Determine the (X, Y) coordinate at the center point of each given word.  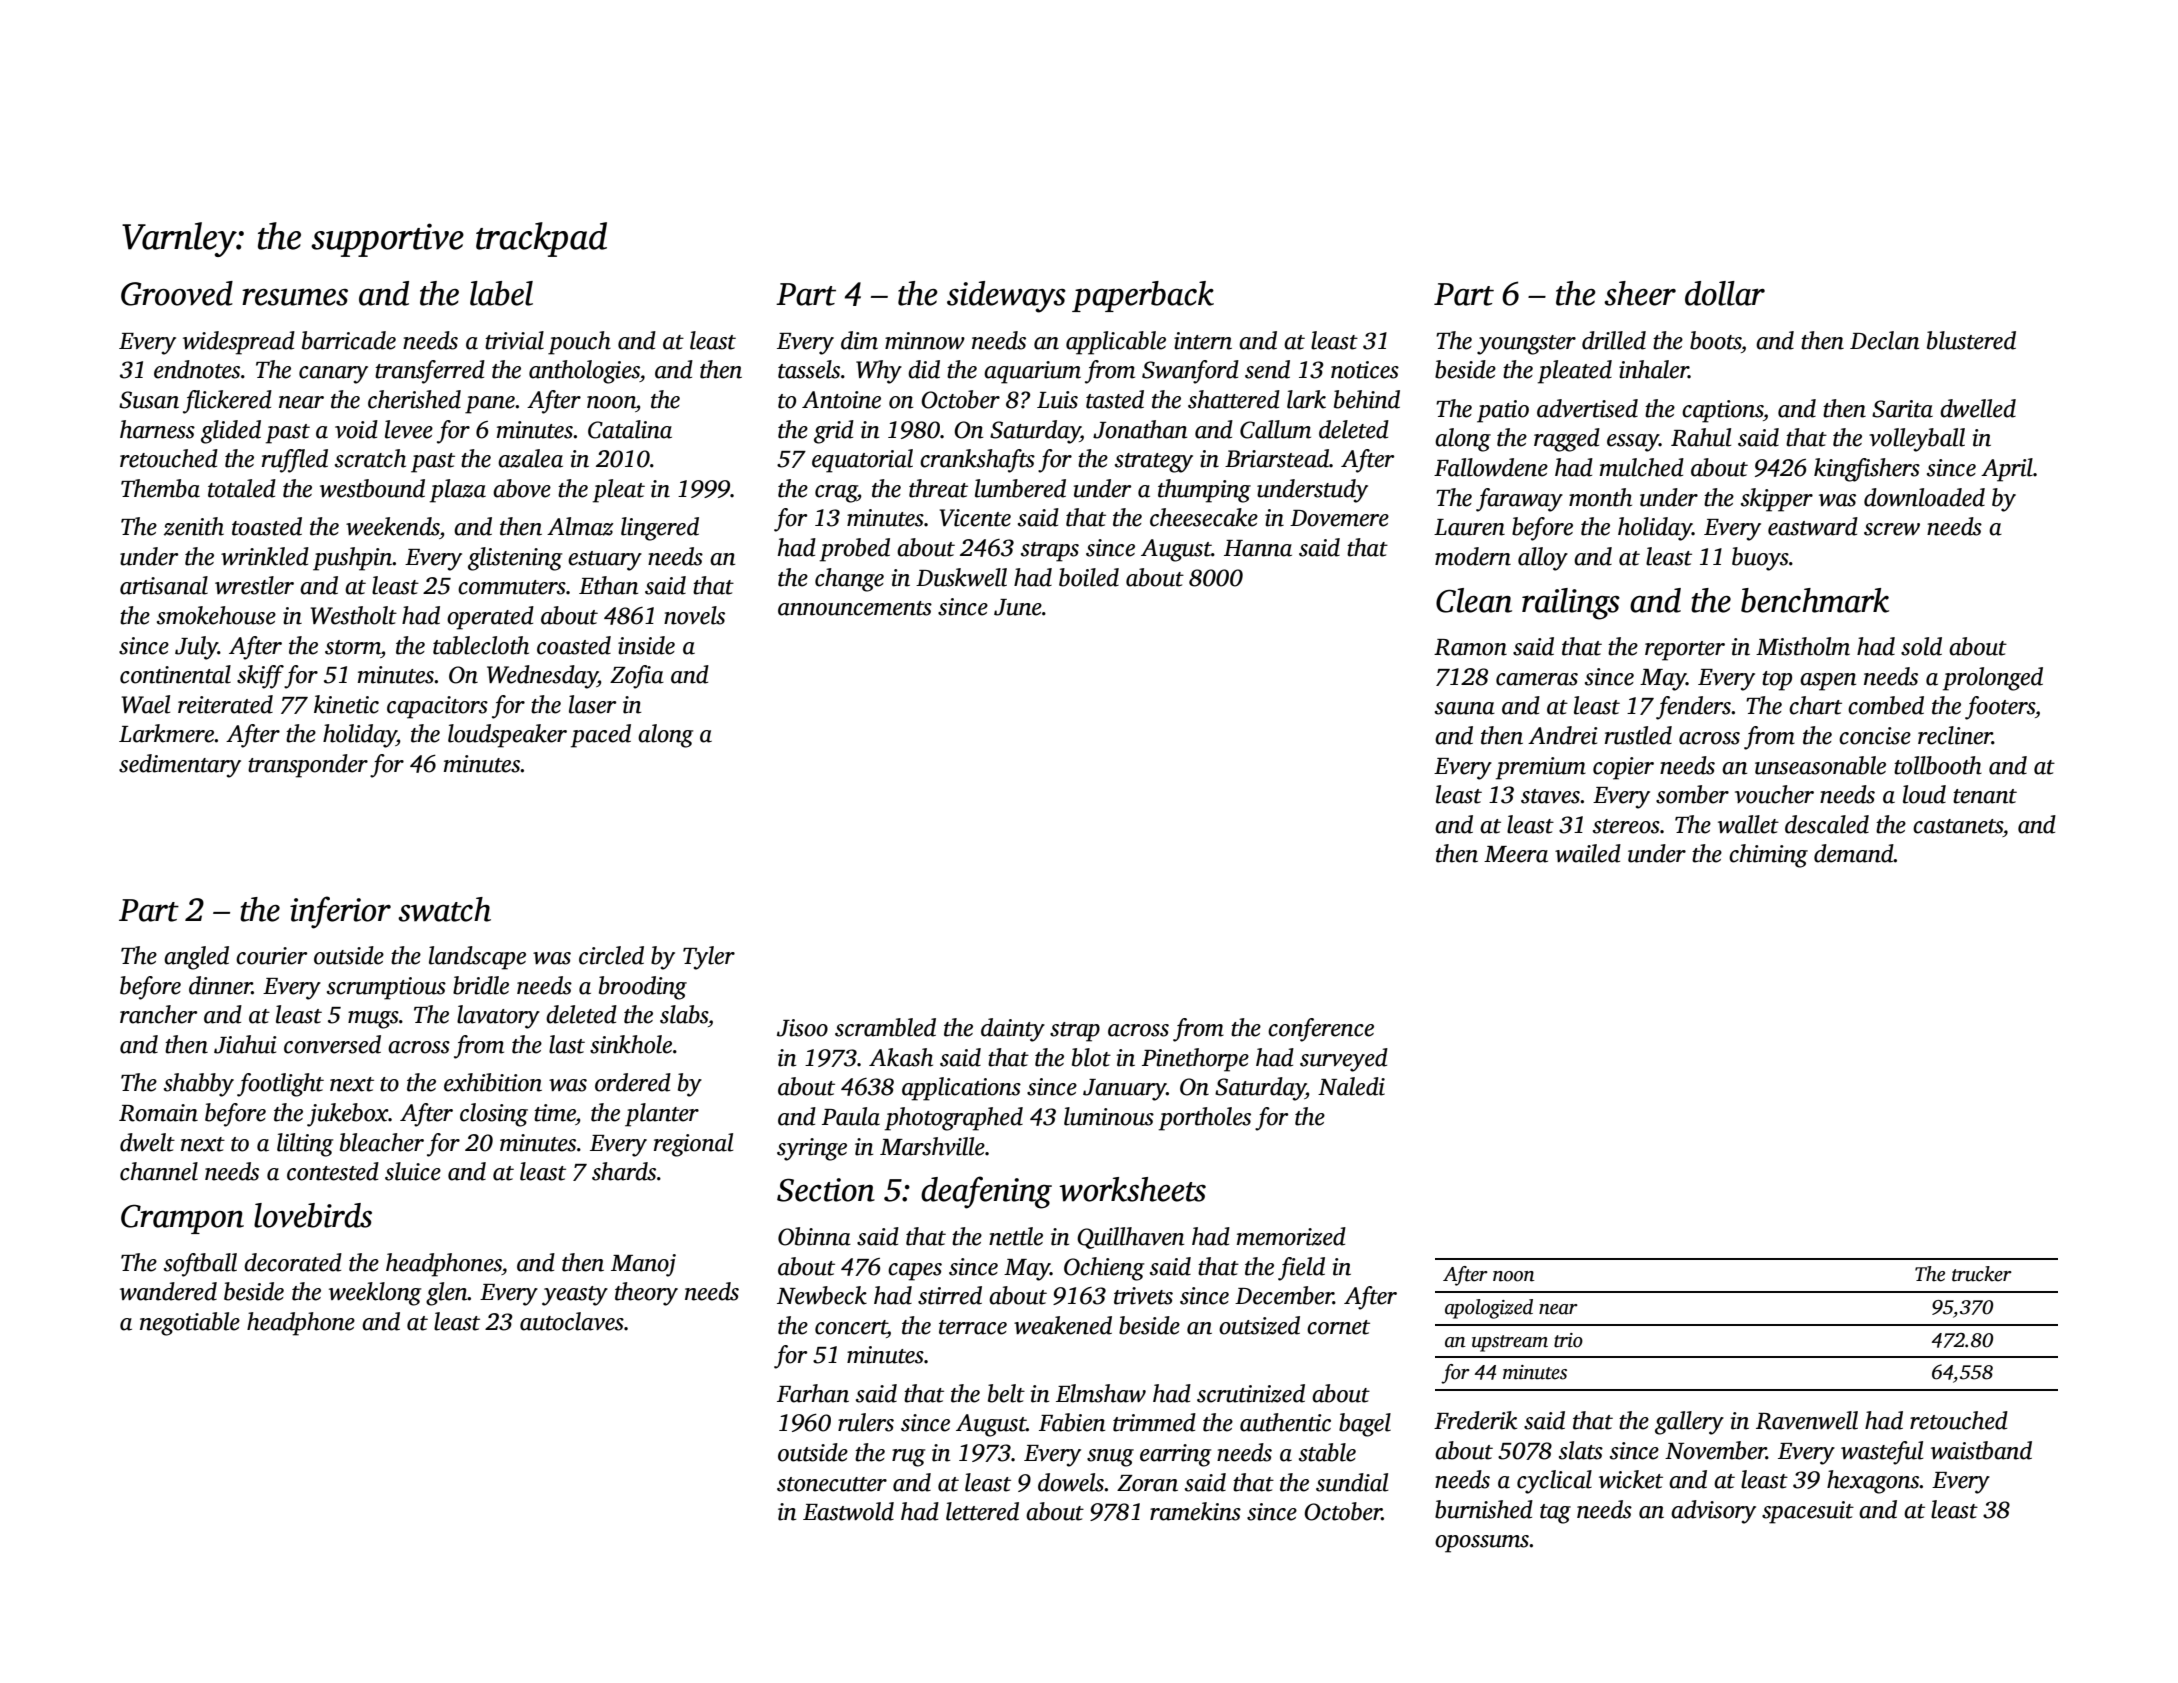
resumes (295, 297)
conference (1321, 1030)
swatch (444, 909)
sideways (1006, 297)
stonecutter (832, 1484)
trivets (1143, 1296)
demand (1854, 853)
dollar (1725, 293)
